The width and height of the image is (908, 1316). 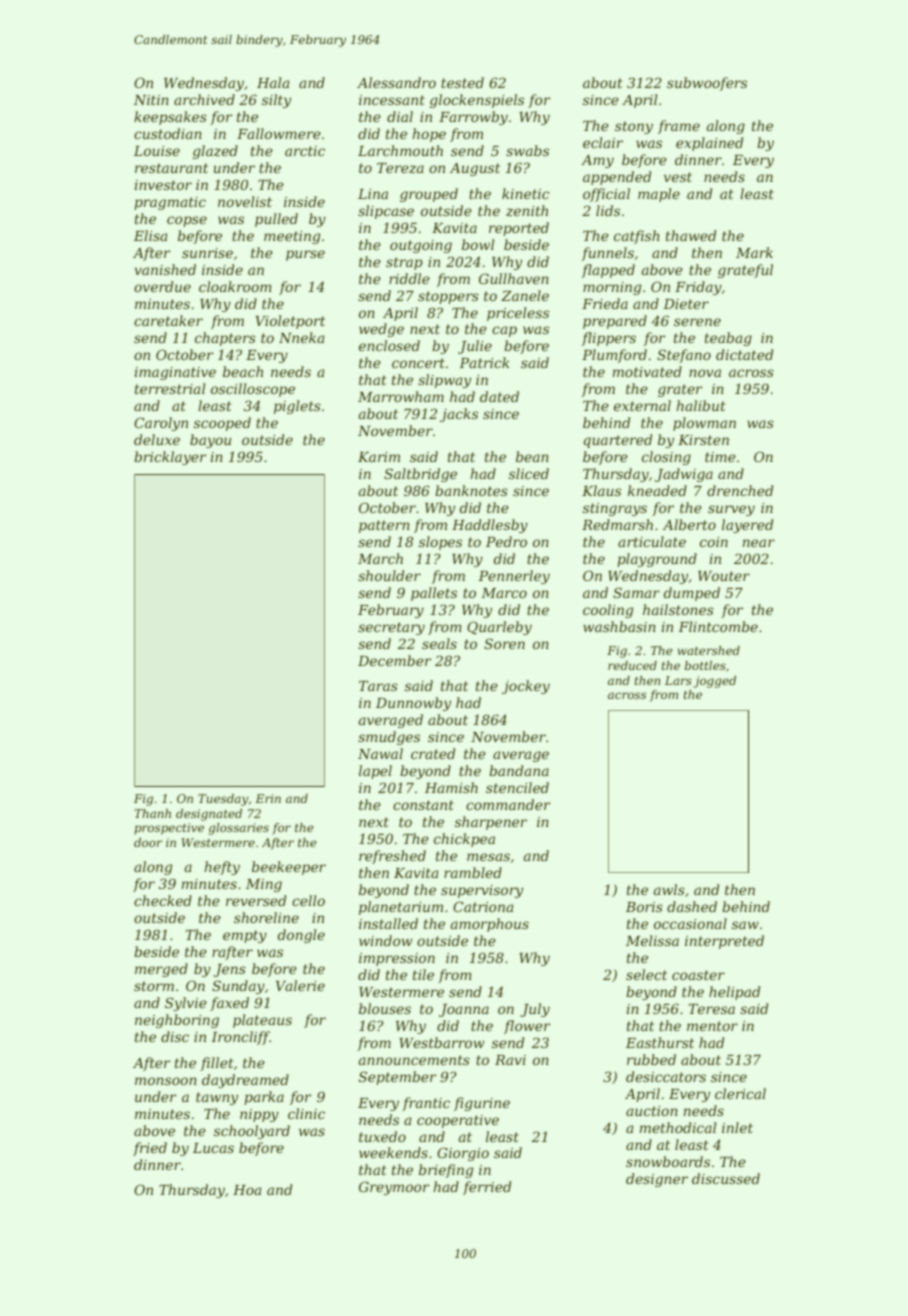 I want to click on Hoa, so click(x=247, y=1190).
